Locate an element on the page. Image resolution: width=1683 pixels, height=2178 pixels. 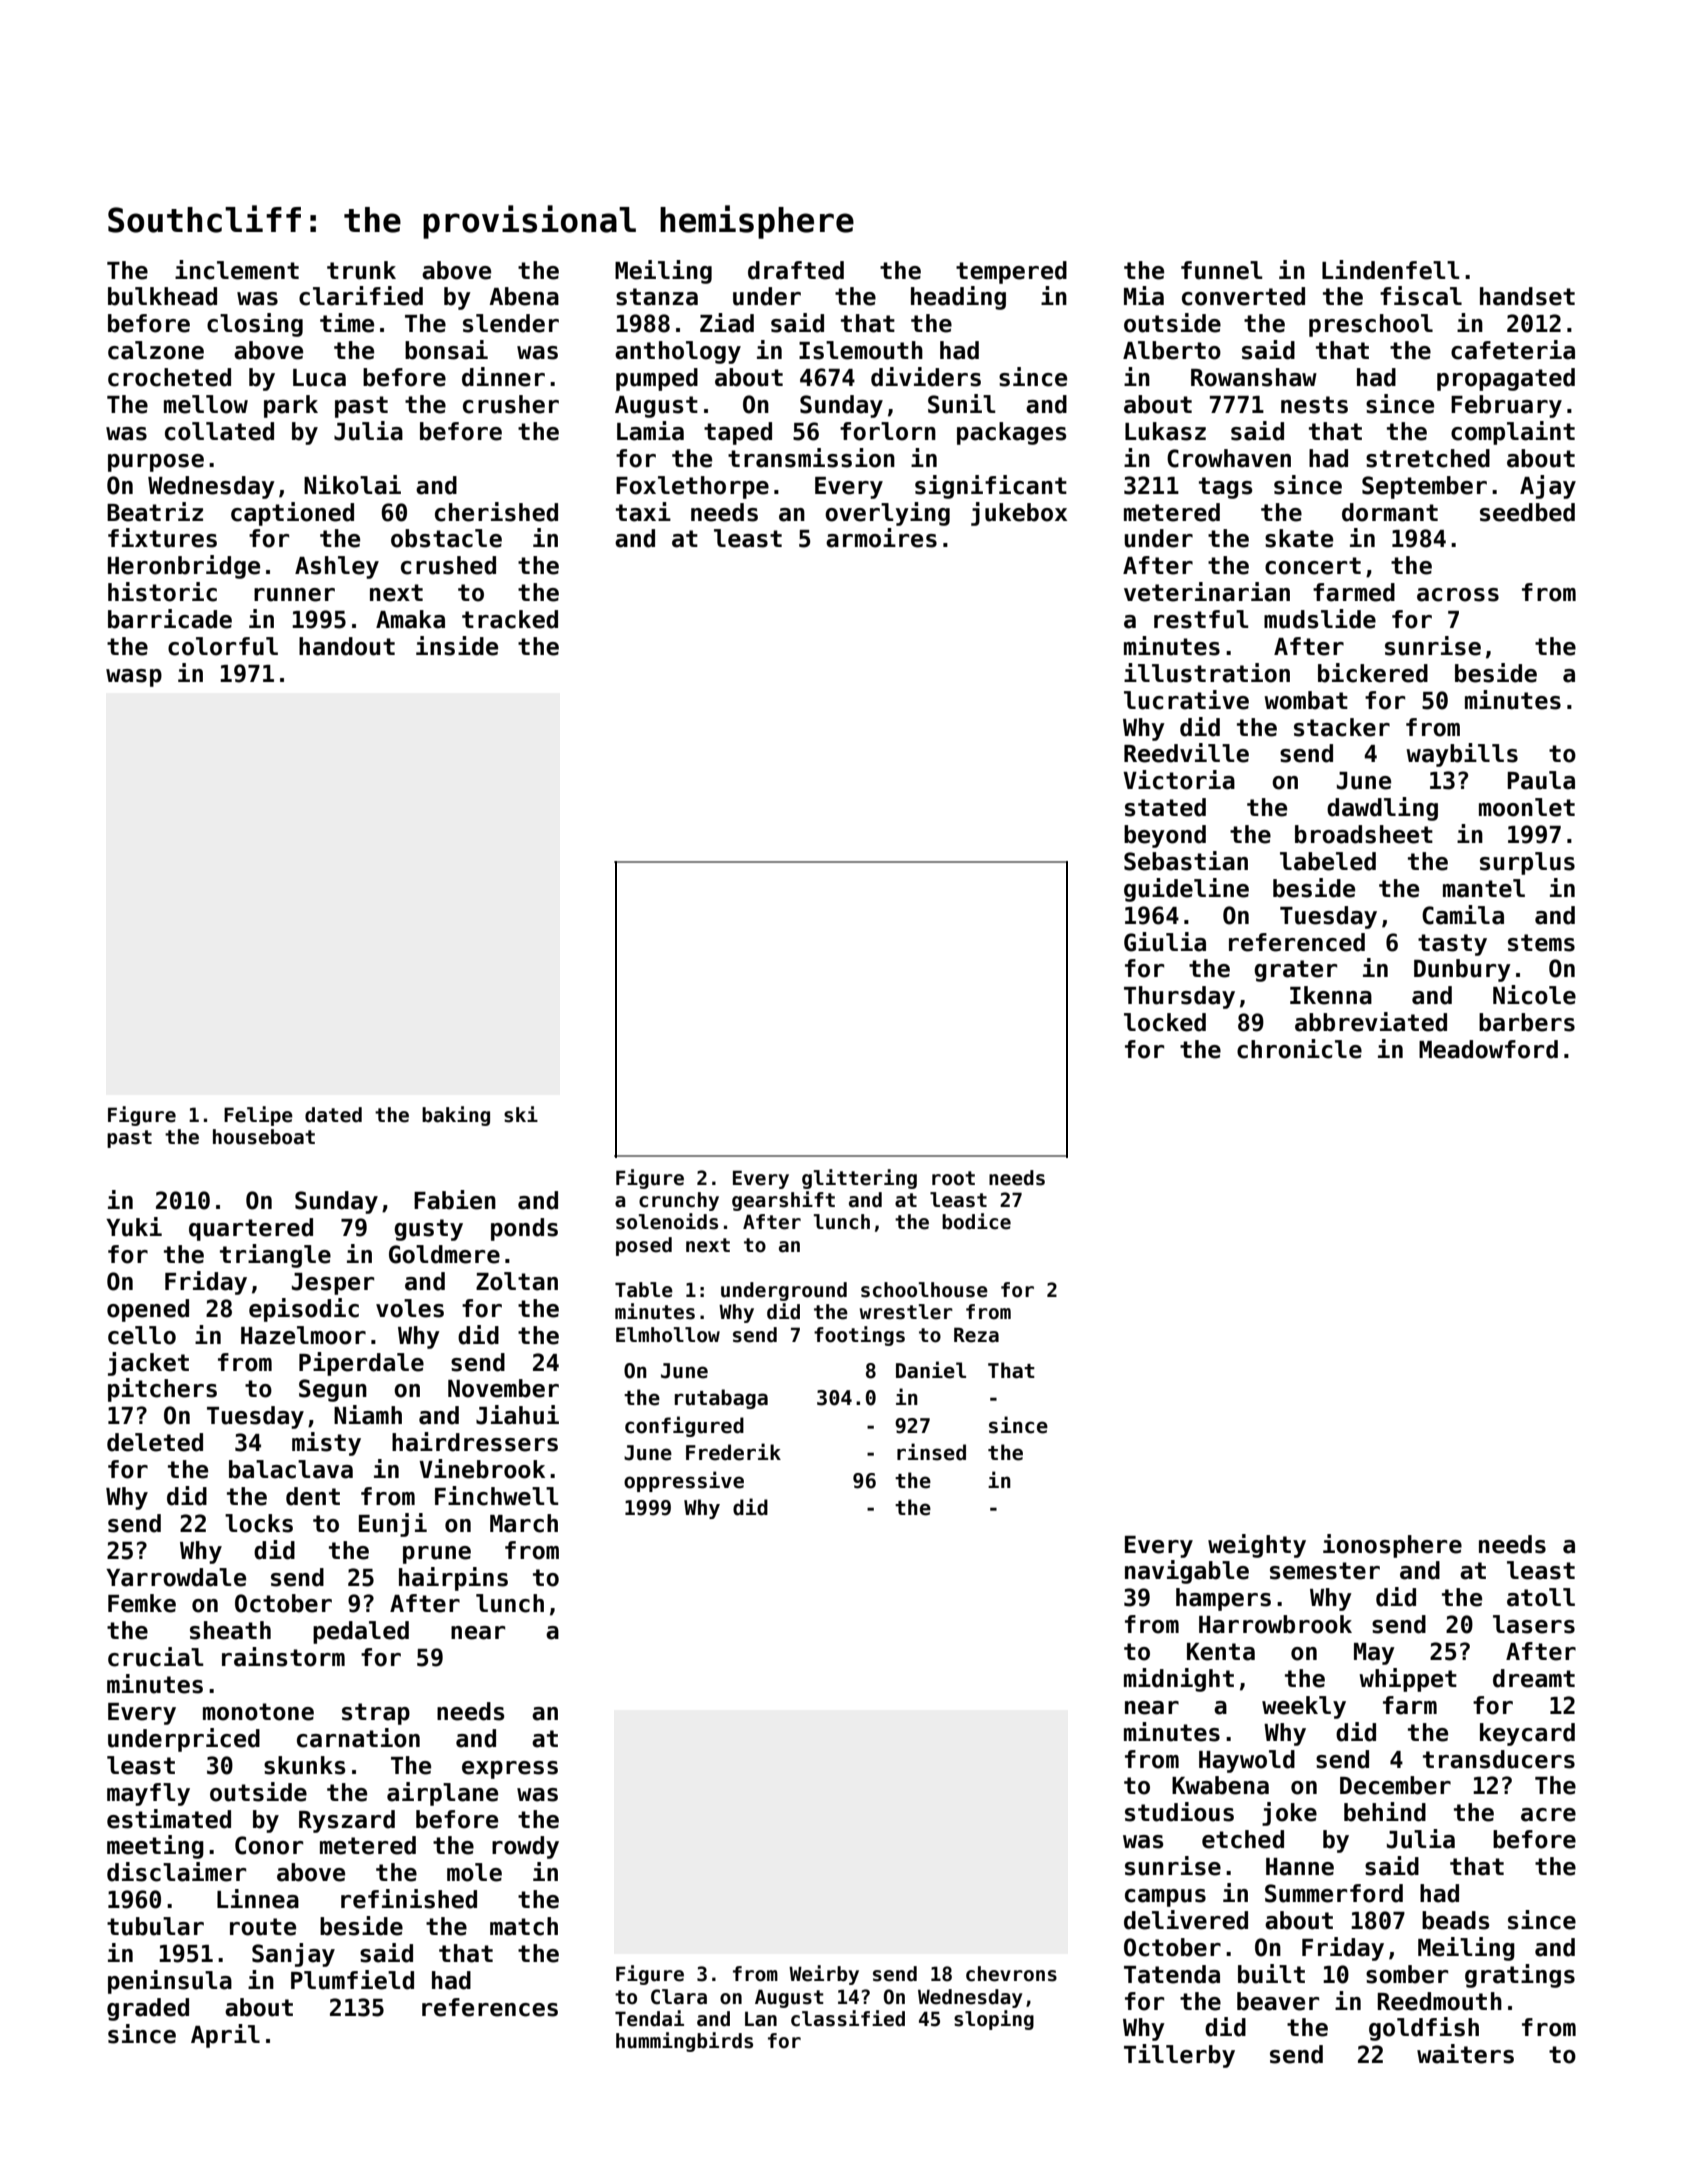
chevrons is located at coordinates (1011, 1974).
